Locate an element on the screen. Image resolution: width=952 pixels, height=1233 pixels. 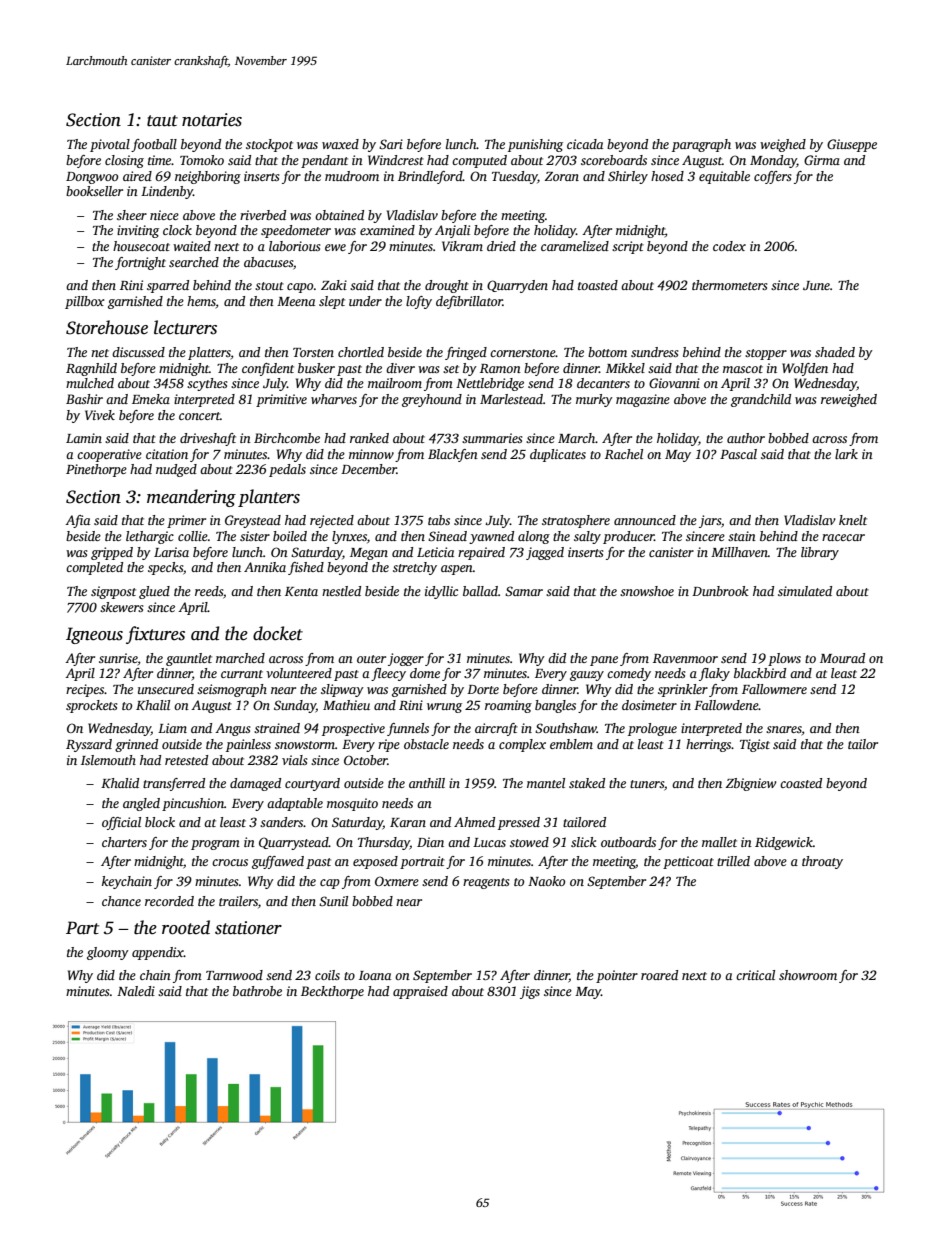
complex is located at coordinates (522, 745).
